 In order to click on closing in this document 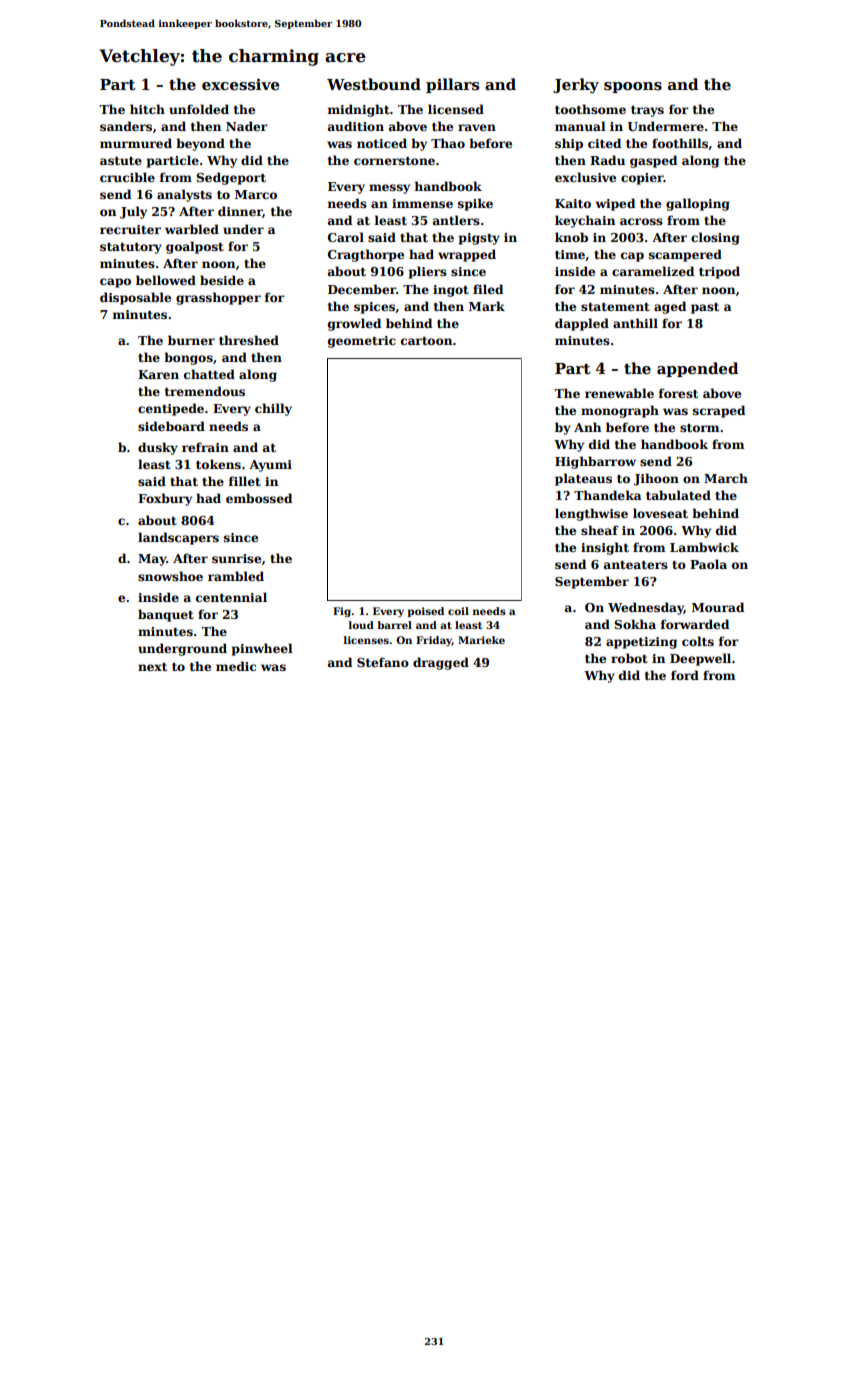, I will do `click(715, 238)`.
